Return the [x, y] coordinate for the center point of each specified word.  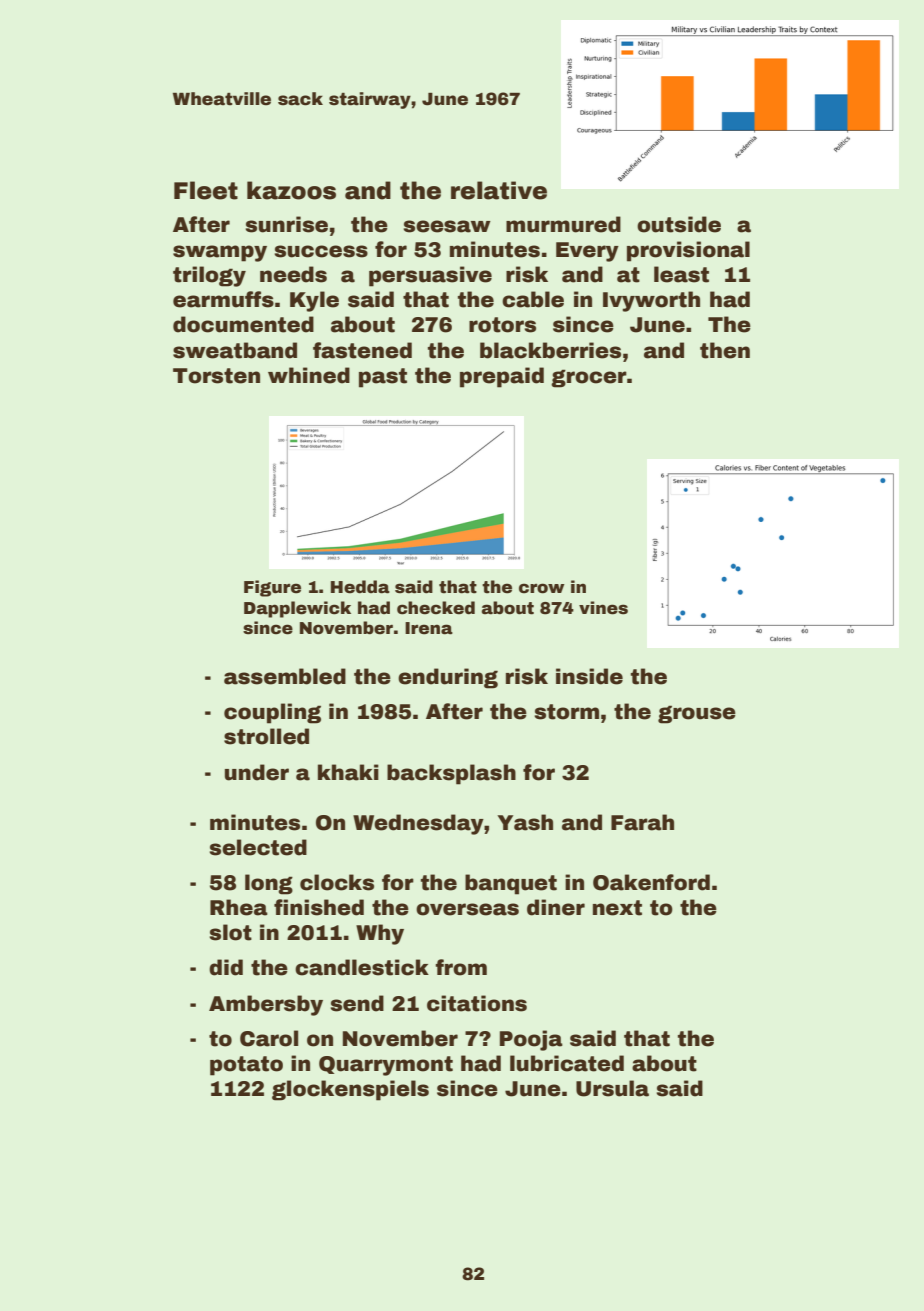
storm [566, 712]
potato [246, 1066]
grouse [697, 714]
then [725, 350]
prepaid [502, 377]
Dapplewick [297, 609]
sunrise [286, 224]
